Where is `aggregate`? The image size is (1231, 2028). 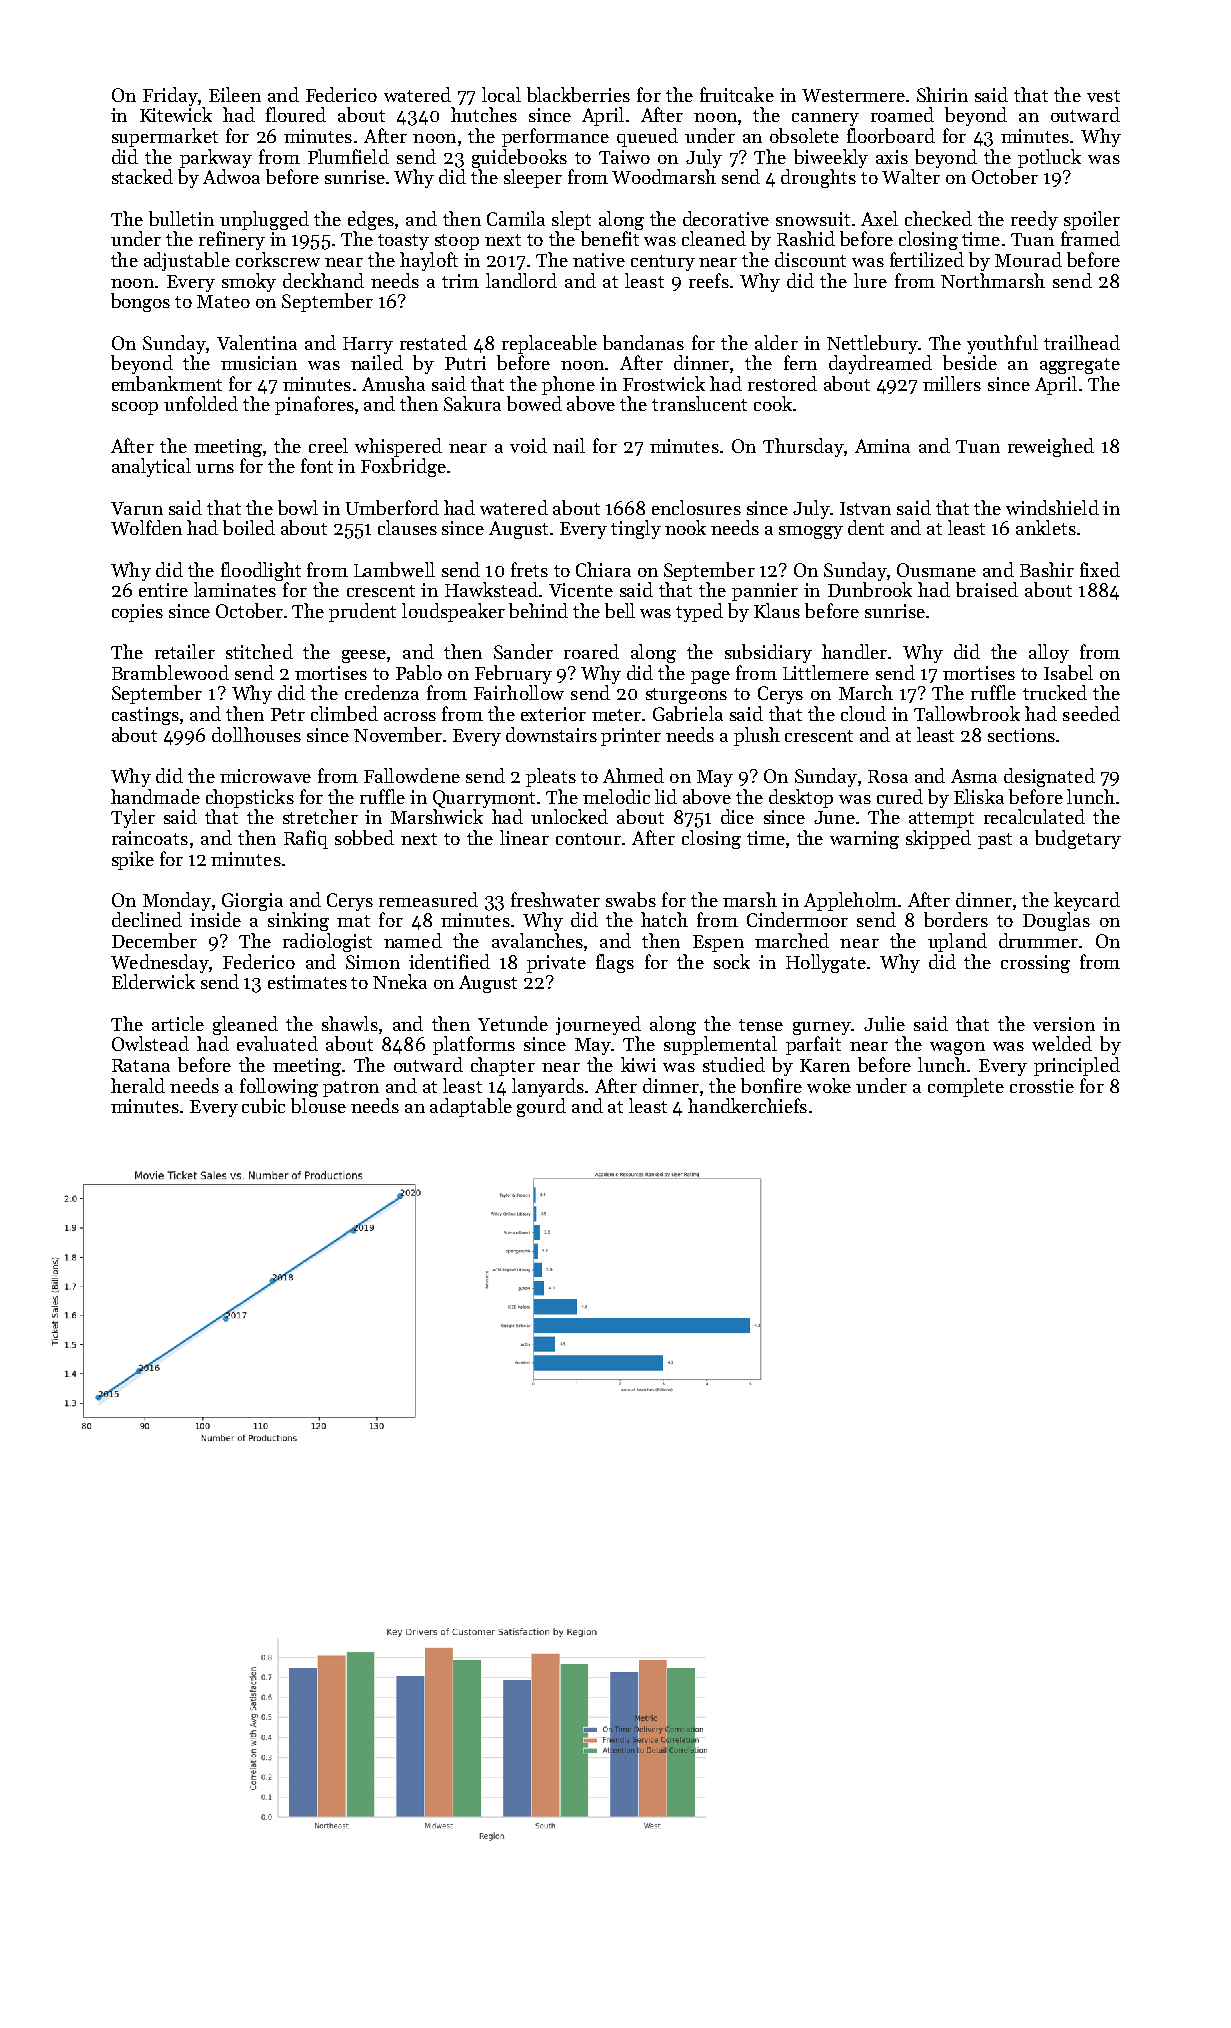
aggregate is located at coordinates (1080, 366).
